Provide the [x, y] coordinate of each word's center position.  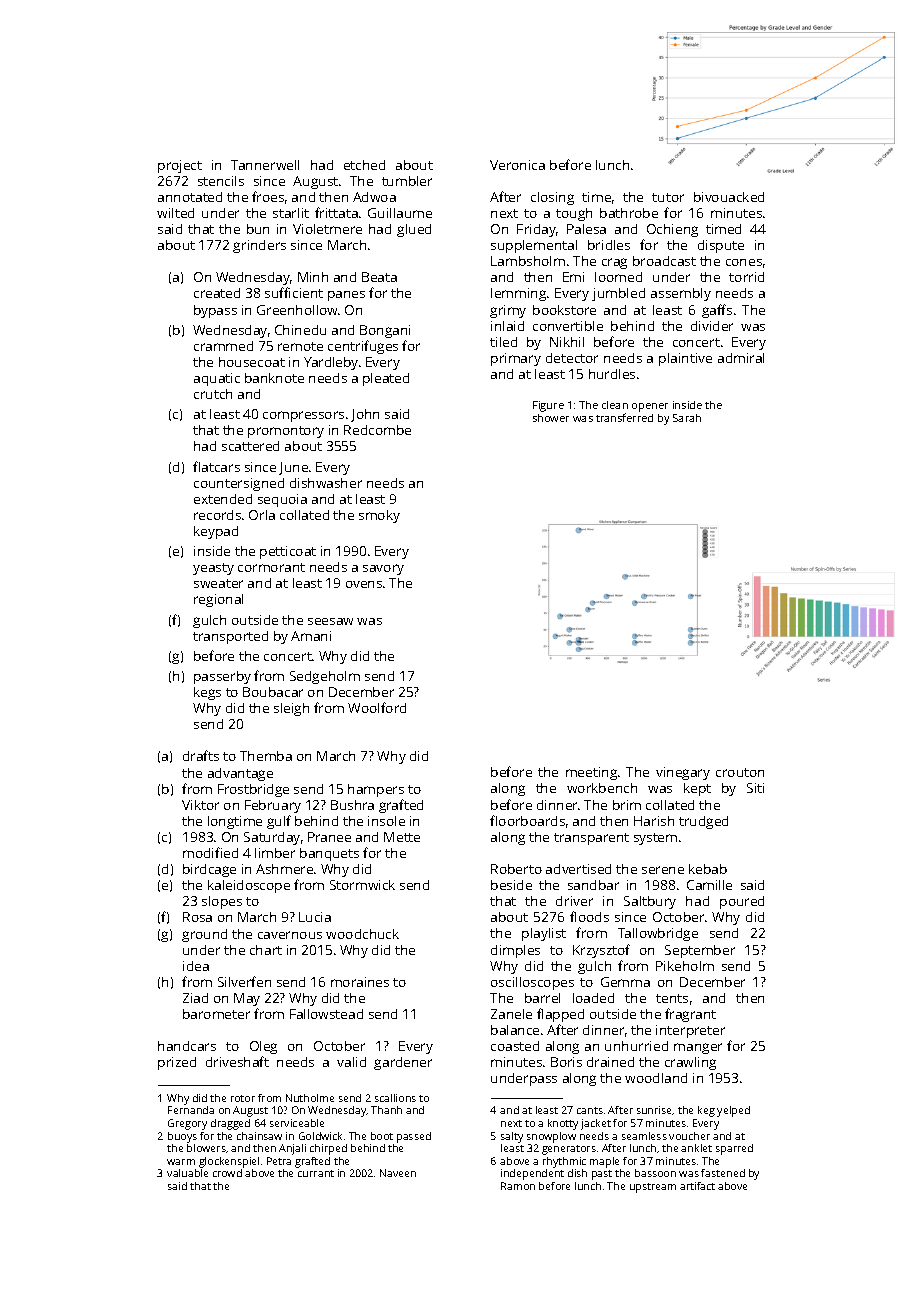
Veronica [517, 165]
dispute [721, 246]
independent [532, 1174]
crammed [223, 346]
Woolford [377, 707]
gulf [279, 822]
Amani [311, 636]
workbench [602, 788]
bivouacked [729, 197]
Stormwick [362, 885]
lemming [518, 294]
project [180, 166]
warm [181, 1162]
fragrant [690, 1015]
